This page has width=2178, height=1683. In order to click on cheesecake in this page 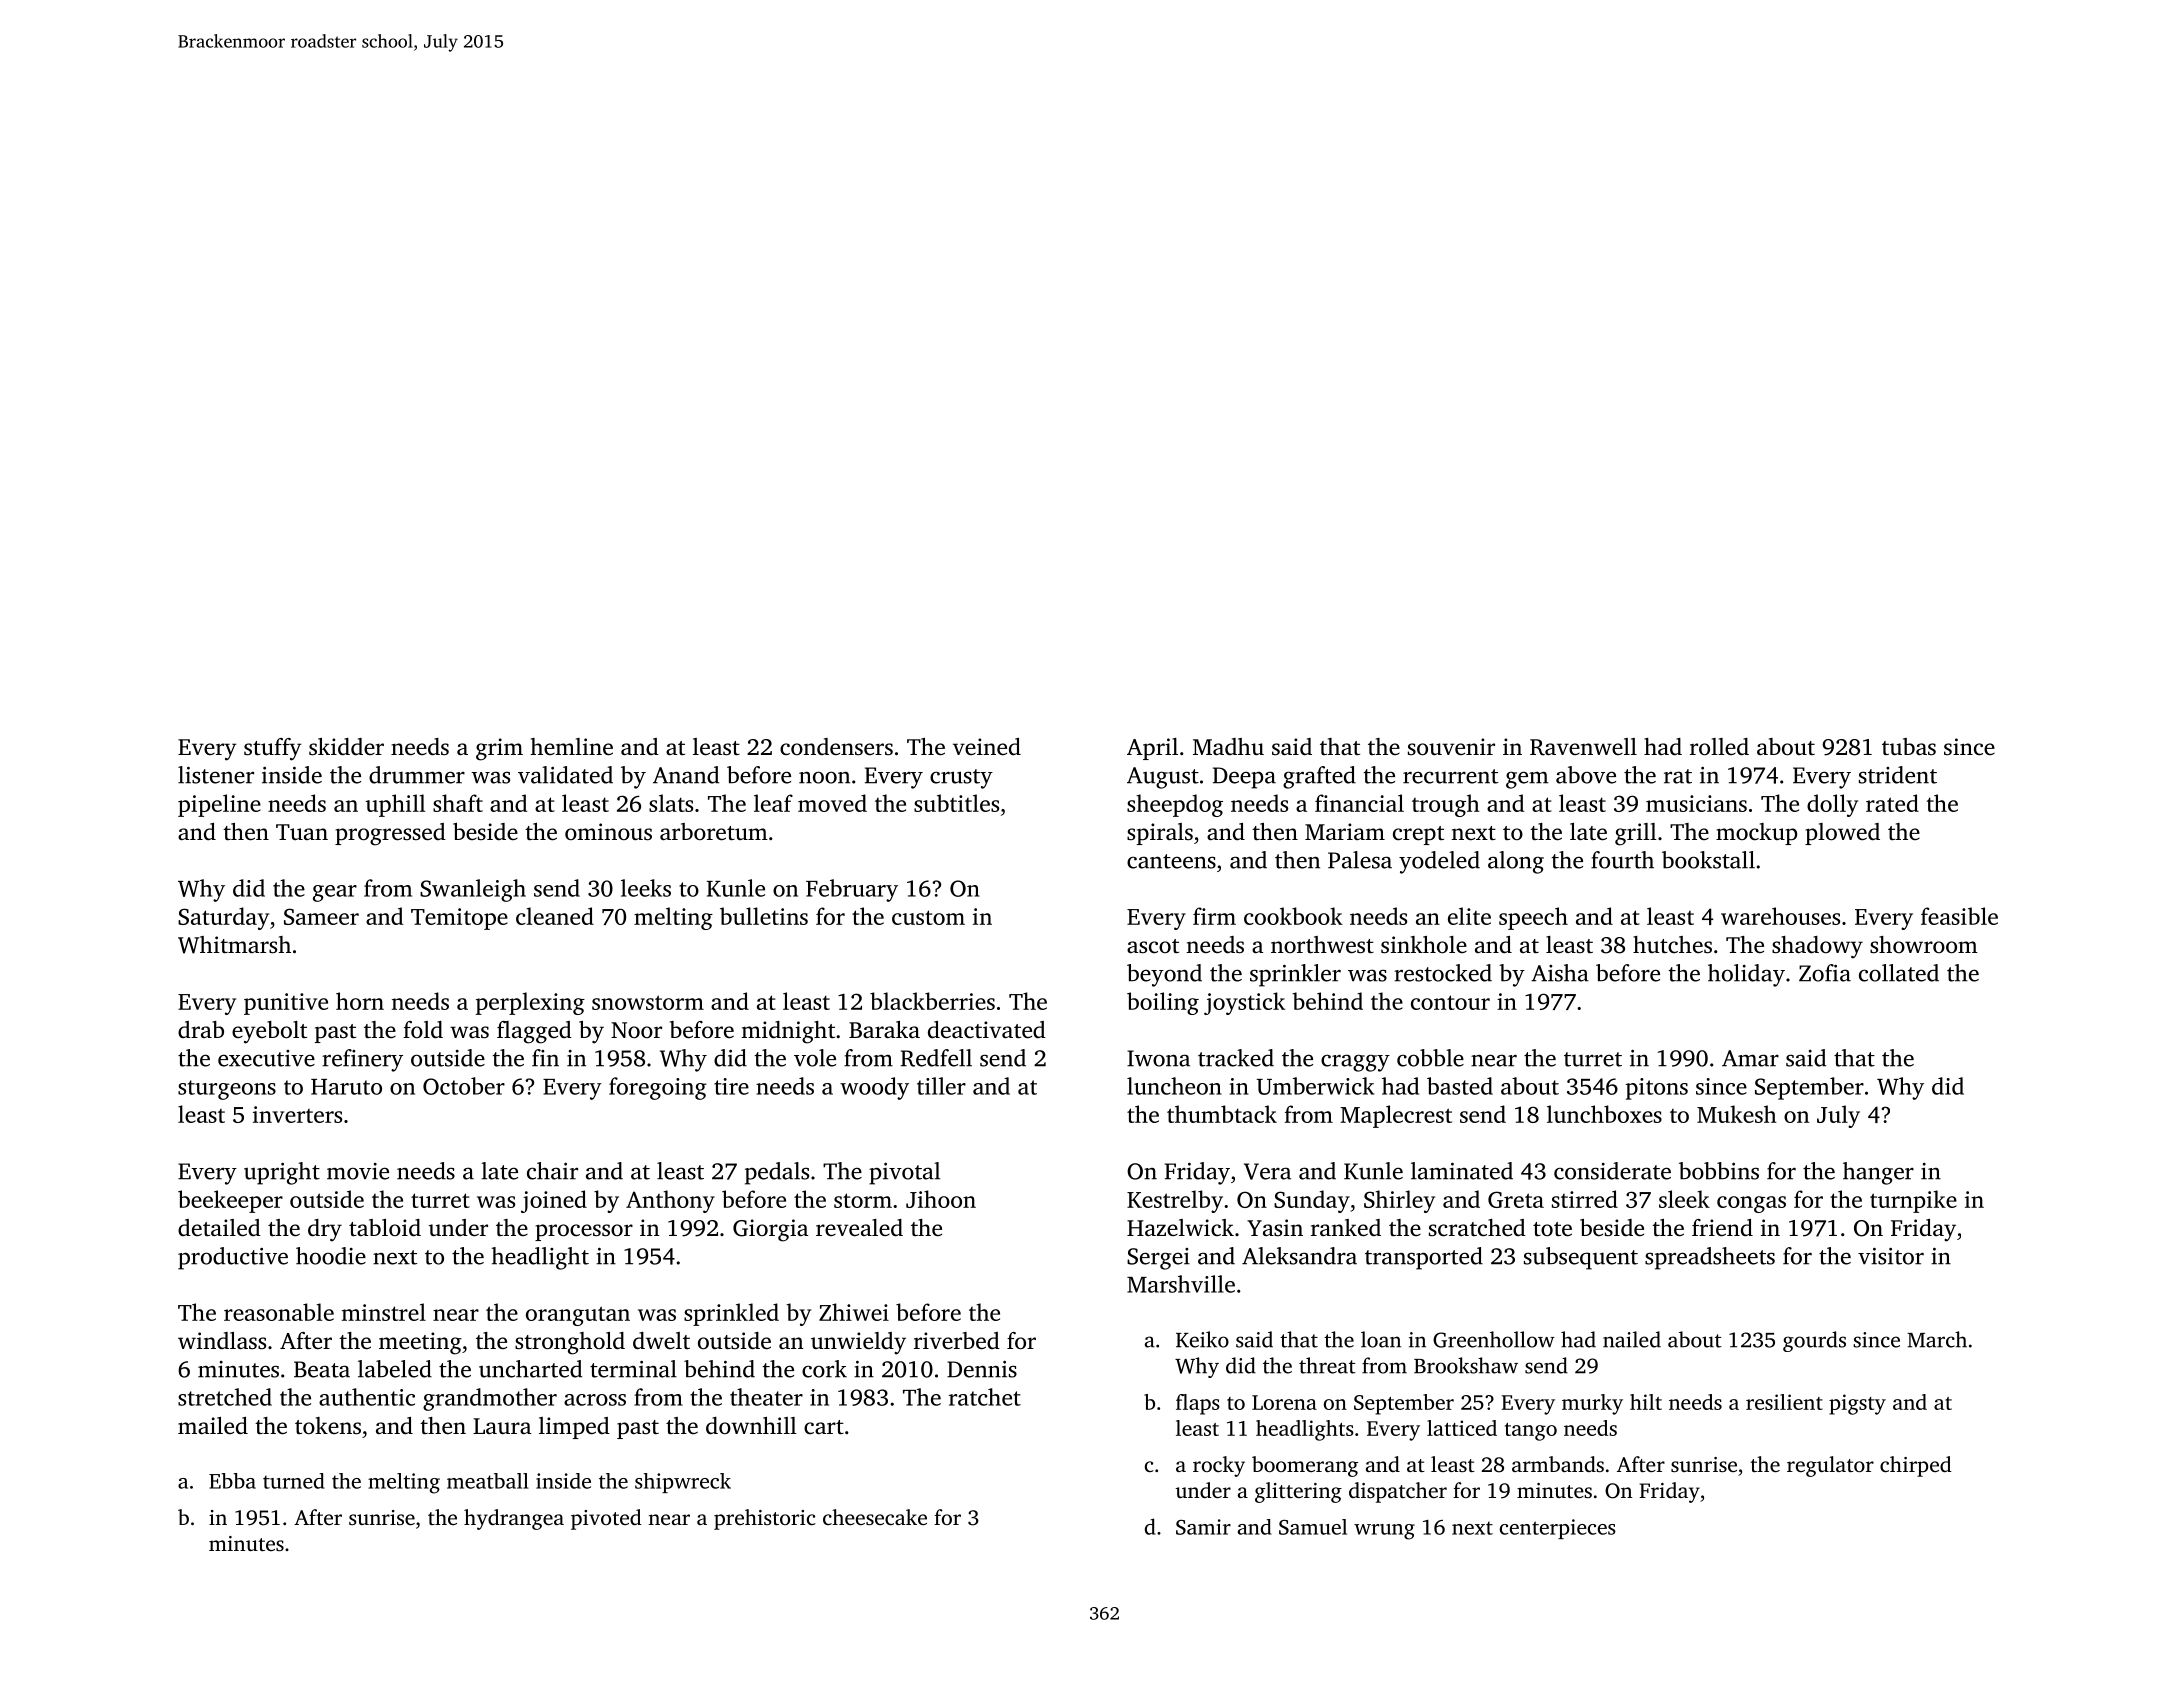, I will do `click(875, 1517)`.
